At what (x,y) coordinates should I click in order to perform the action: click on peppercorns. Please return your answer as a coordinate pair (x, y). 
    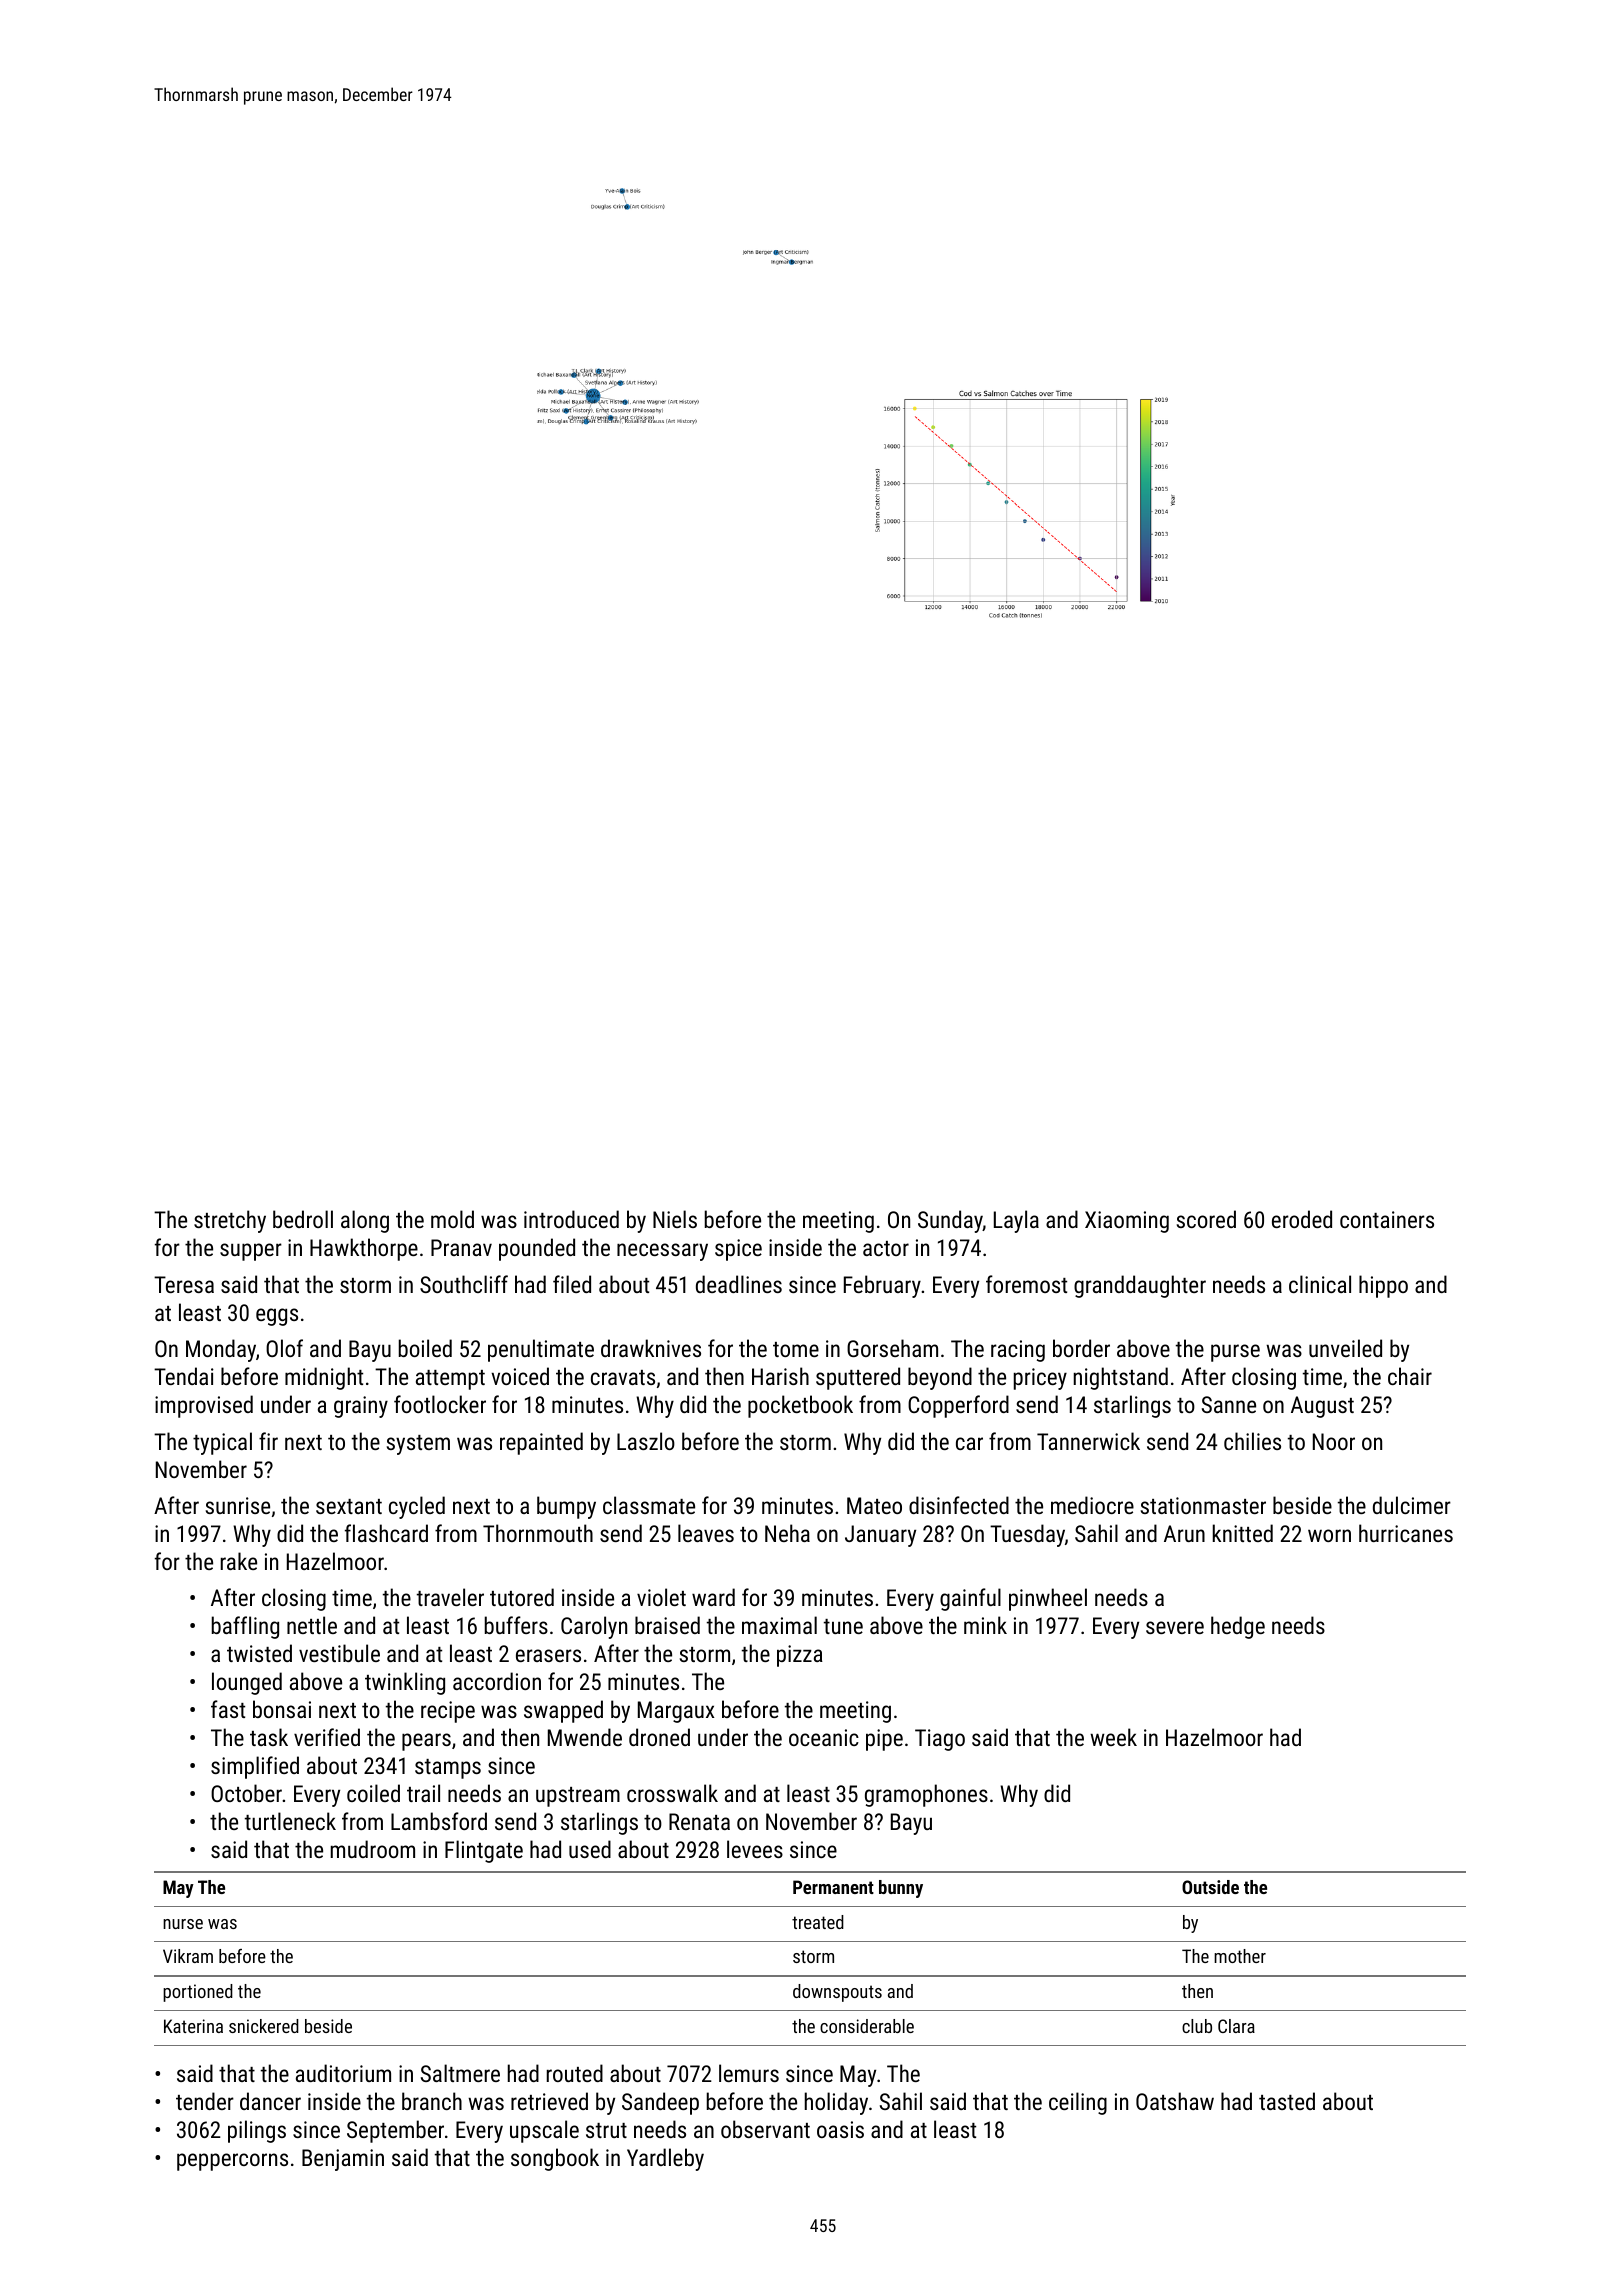
    Looking at the image, I should click on (232, 2162).
